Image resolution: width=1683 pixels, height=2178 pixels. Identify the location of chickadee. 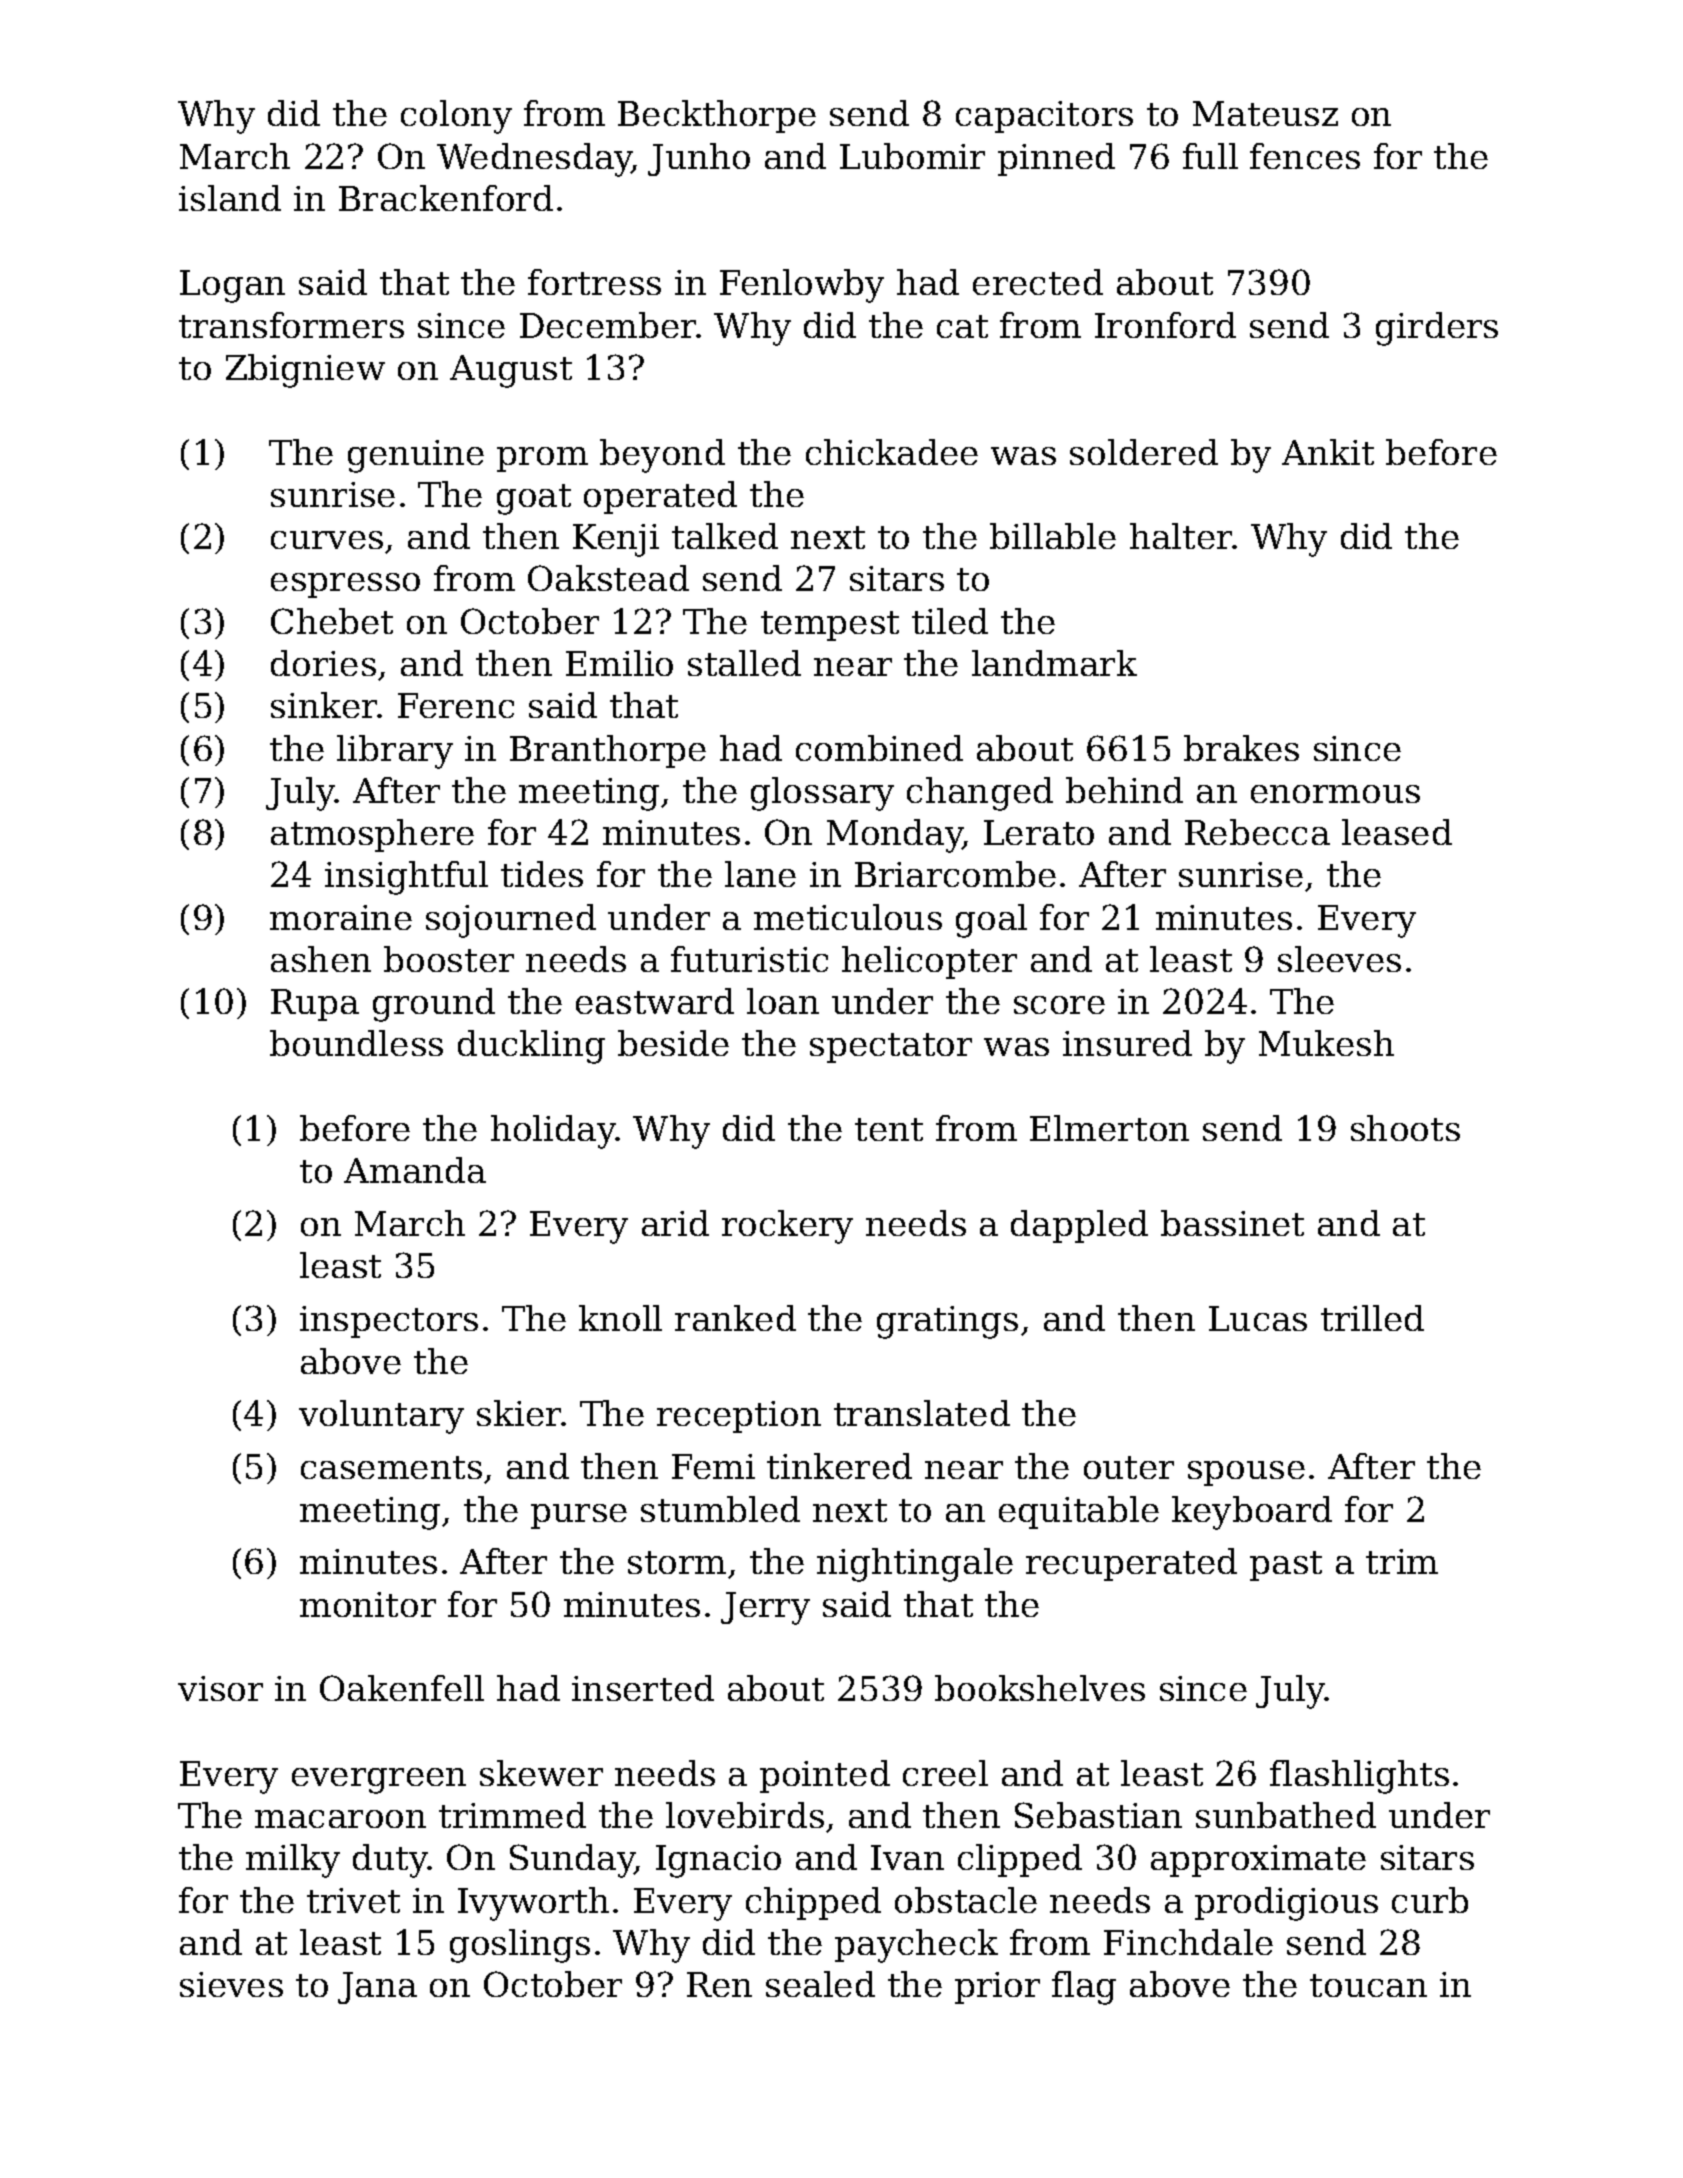
(892, 452).
